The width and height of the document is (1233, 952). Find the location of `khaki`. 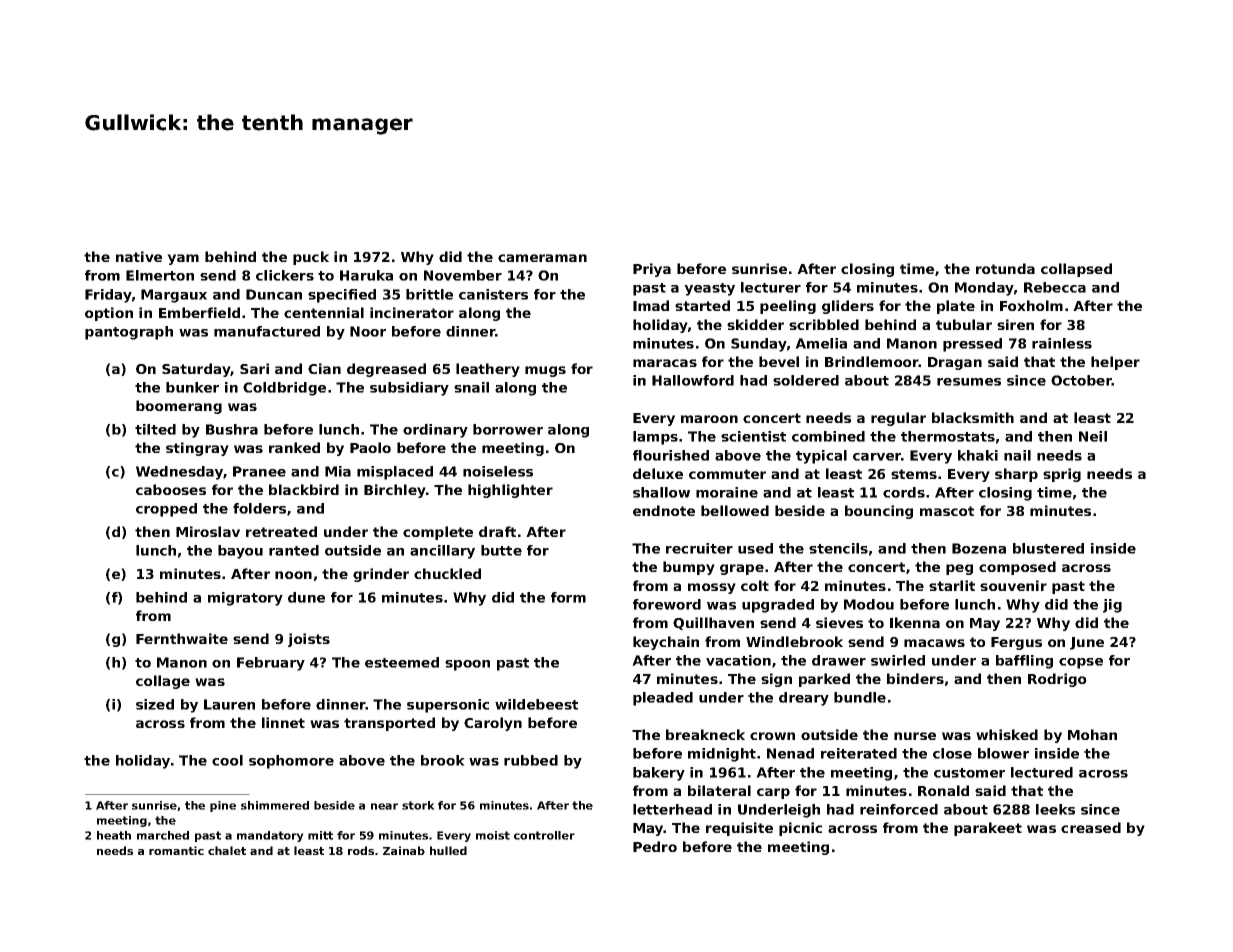

khaki is located at coordinates (978, 455).
